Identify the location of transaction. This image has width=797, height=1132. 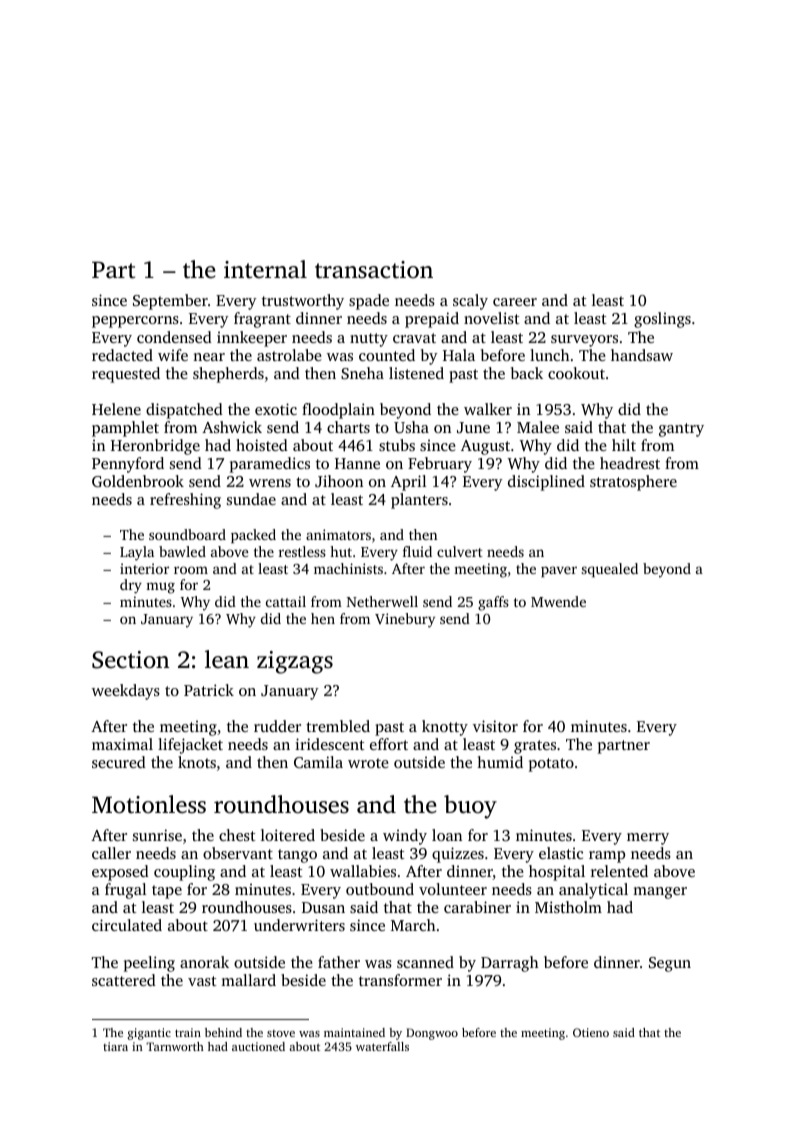
(374, 270).
